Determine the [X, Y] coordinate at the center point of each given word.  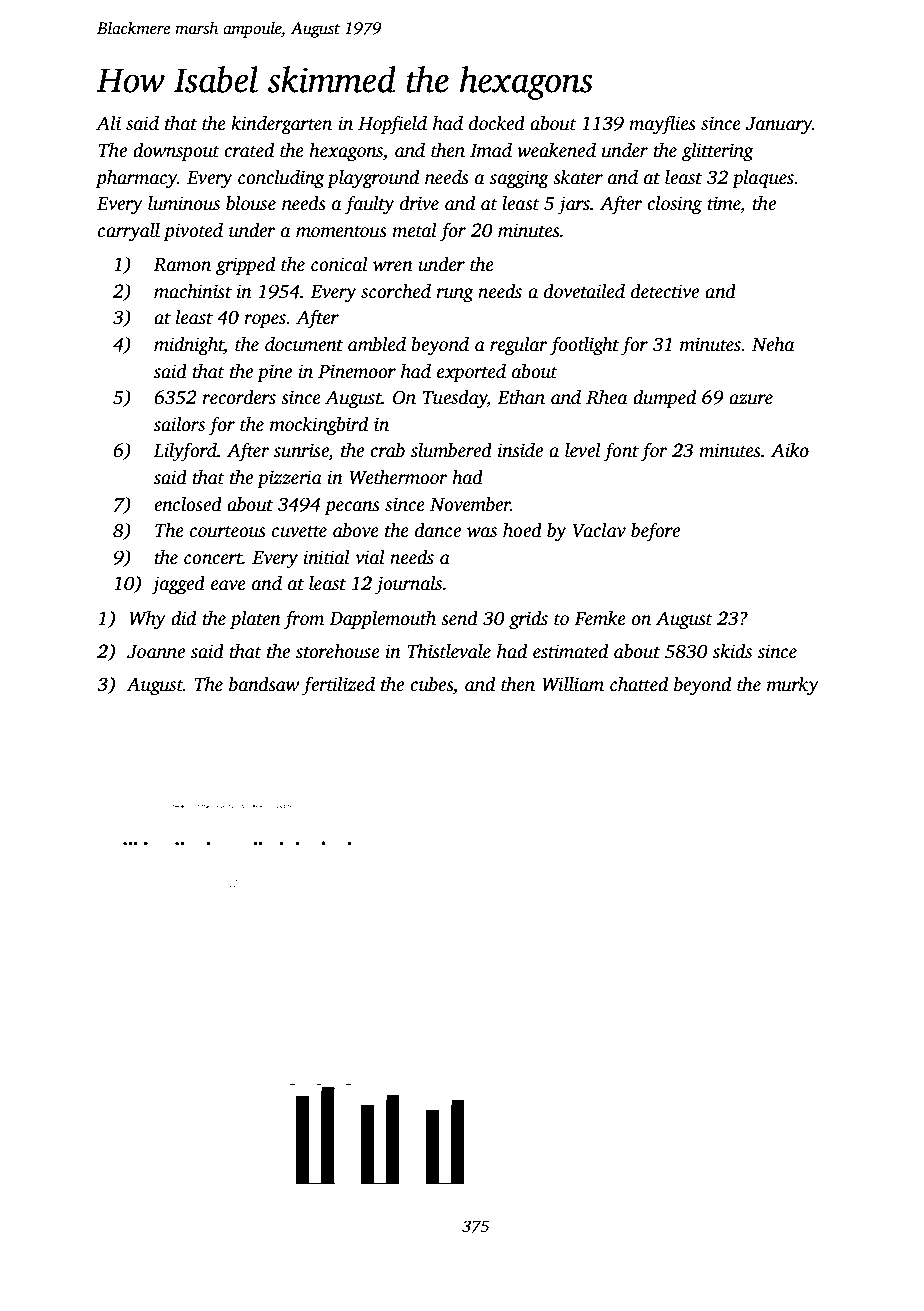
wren [393, 266]
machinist [193, 291]
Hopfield [392, 125]
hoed [522, 530]
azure [751, 399]
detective [665, 291]
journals [408, 585]
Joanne [156, 652]
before [655, 532]
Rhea [607, 397]
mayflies [662, 125]
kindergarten [281, 125]
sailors [179, 424]
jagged [178, 585]
